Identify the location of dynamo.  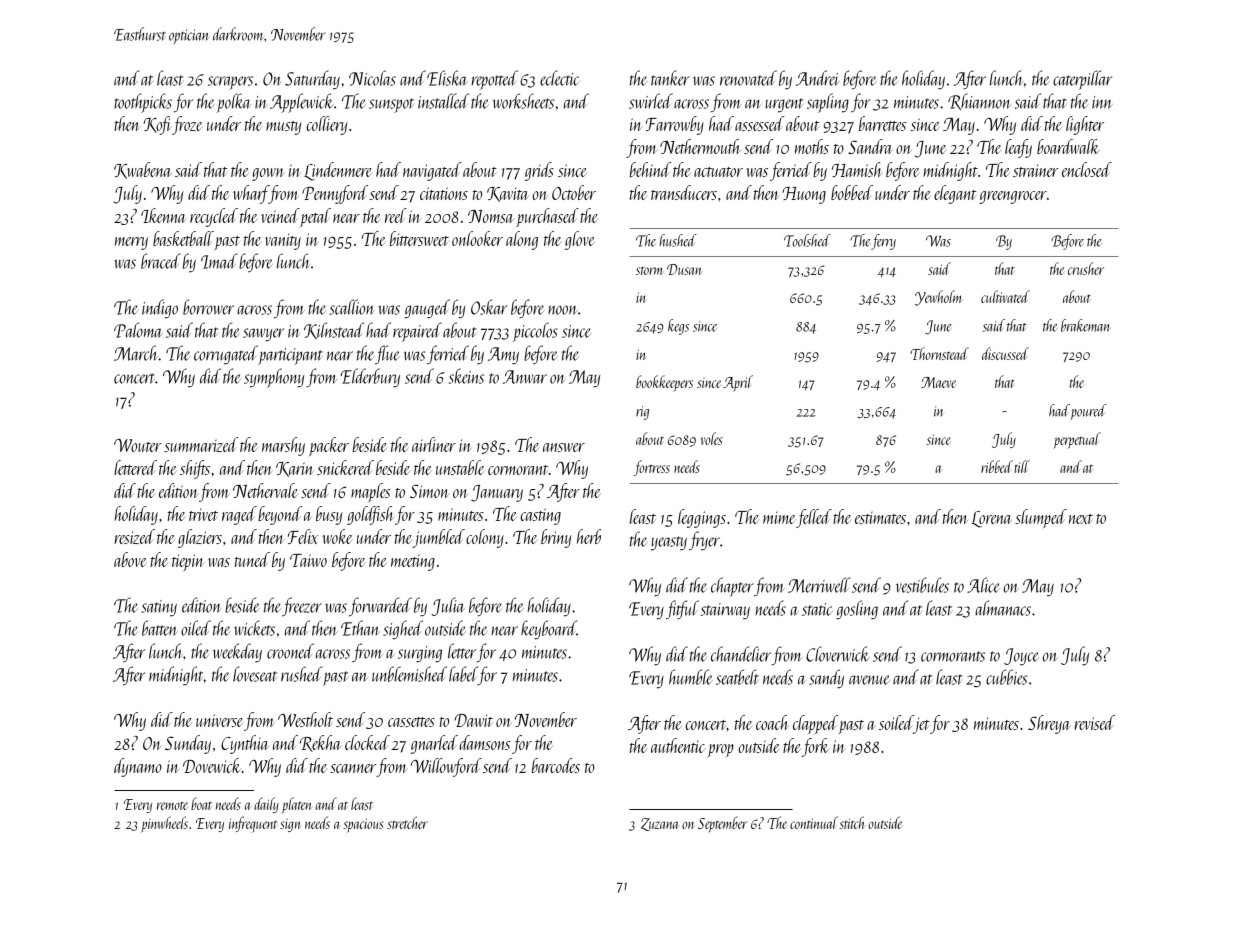
(138, 767).
